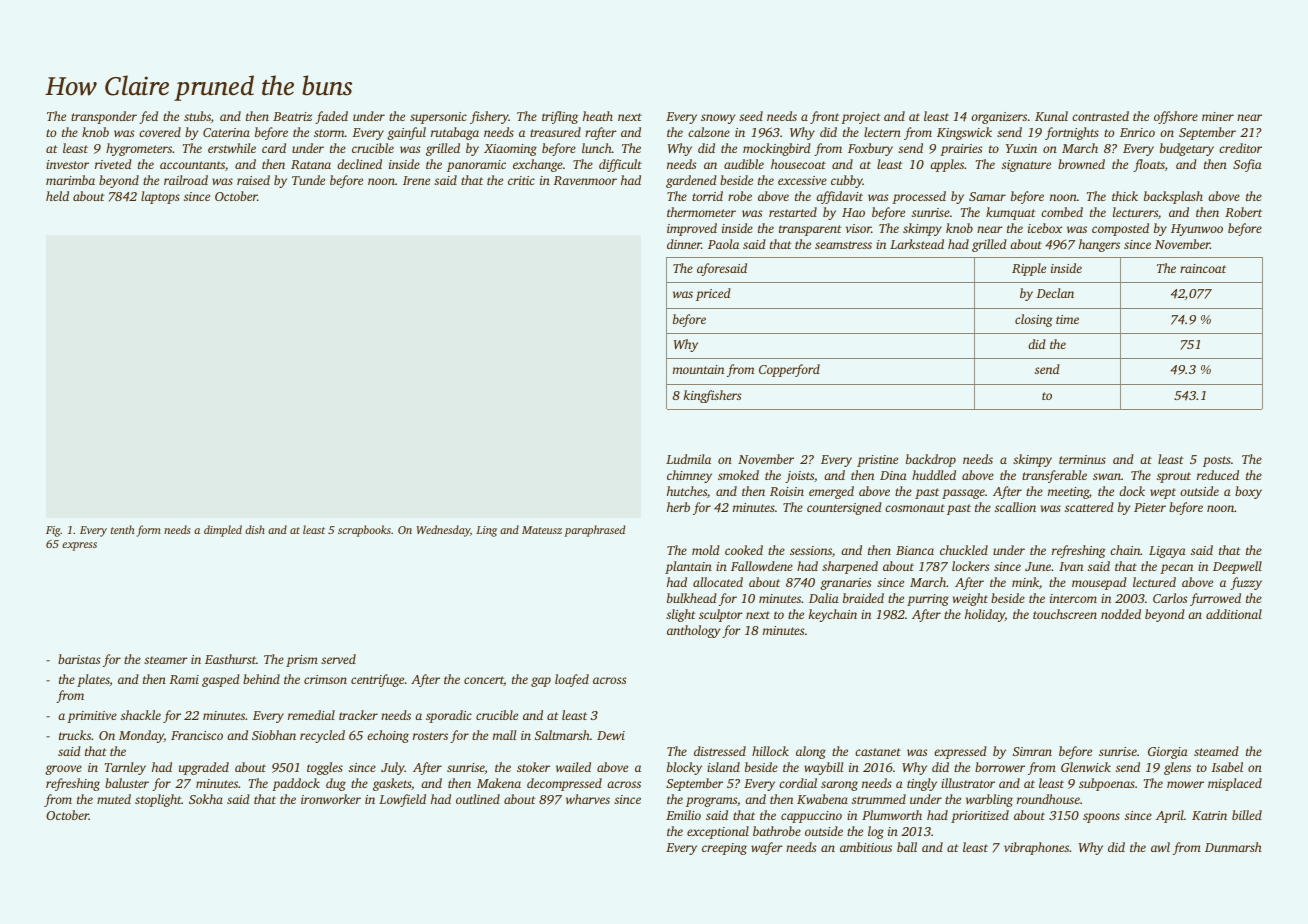 This screenshot has width=1308, height=924. I want to click on priced, so click(713, 294).
